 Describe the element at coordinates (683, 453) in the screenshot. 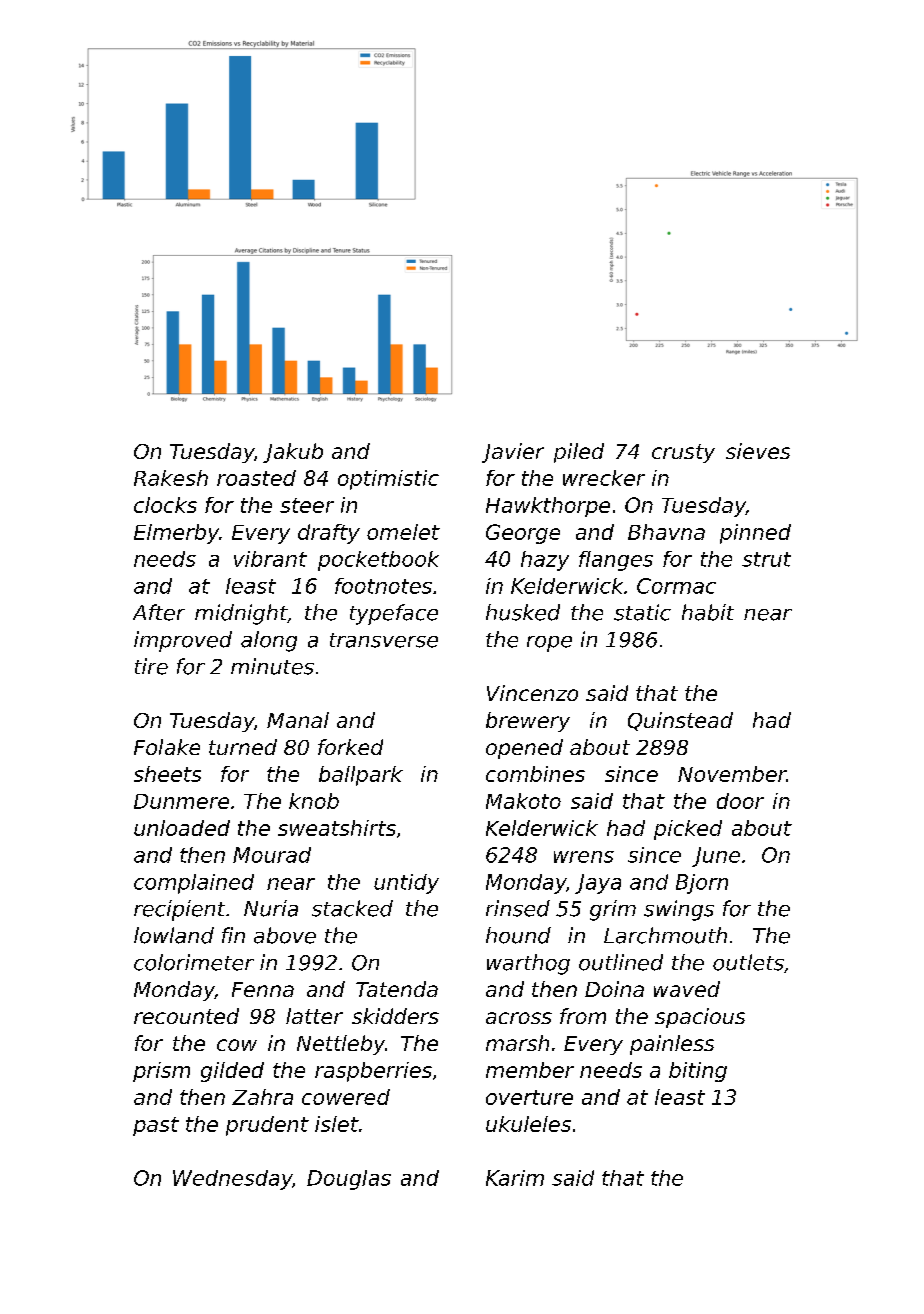

I see `crusty` at that location.
